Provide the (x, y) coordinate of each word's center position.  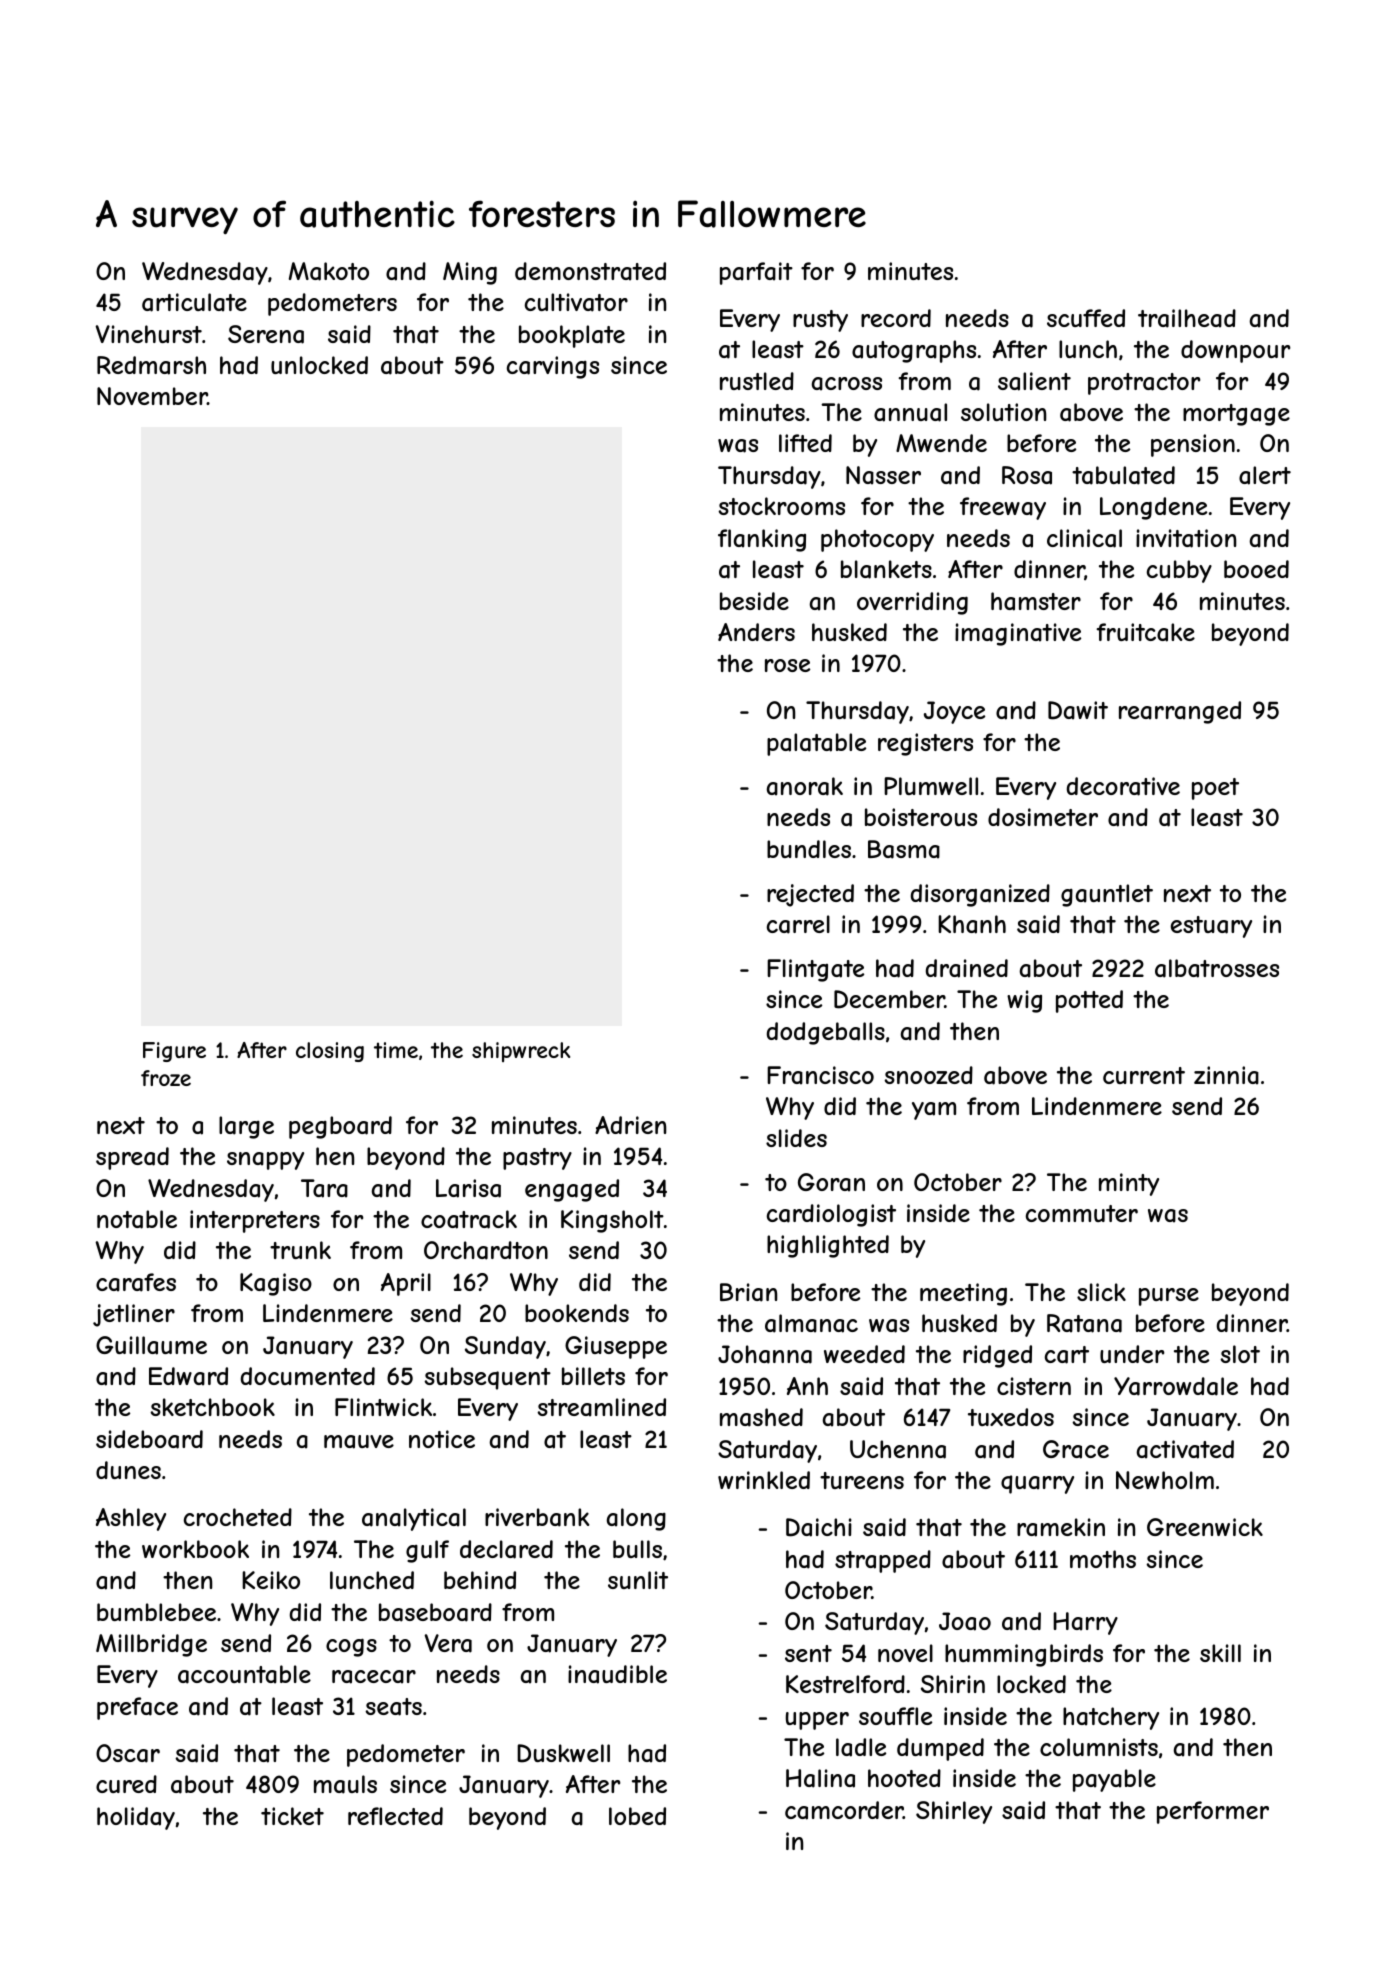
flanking (762, 540)
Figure (174, 1052)
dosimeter (1043, 817)
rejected (810, 895)
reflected (395, 1816)
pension (1193, 445)
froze (166, 1078)
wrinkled (764, 1480)
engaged (572, 1190)
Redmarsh (151, 365)
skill (1220, 1653)
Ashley (131, 1519)
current (1144, 1075)
